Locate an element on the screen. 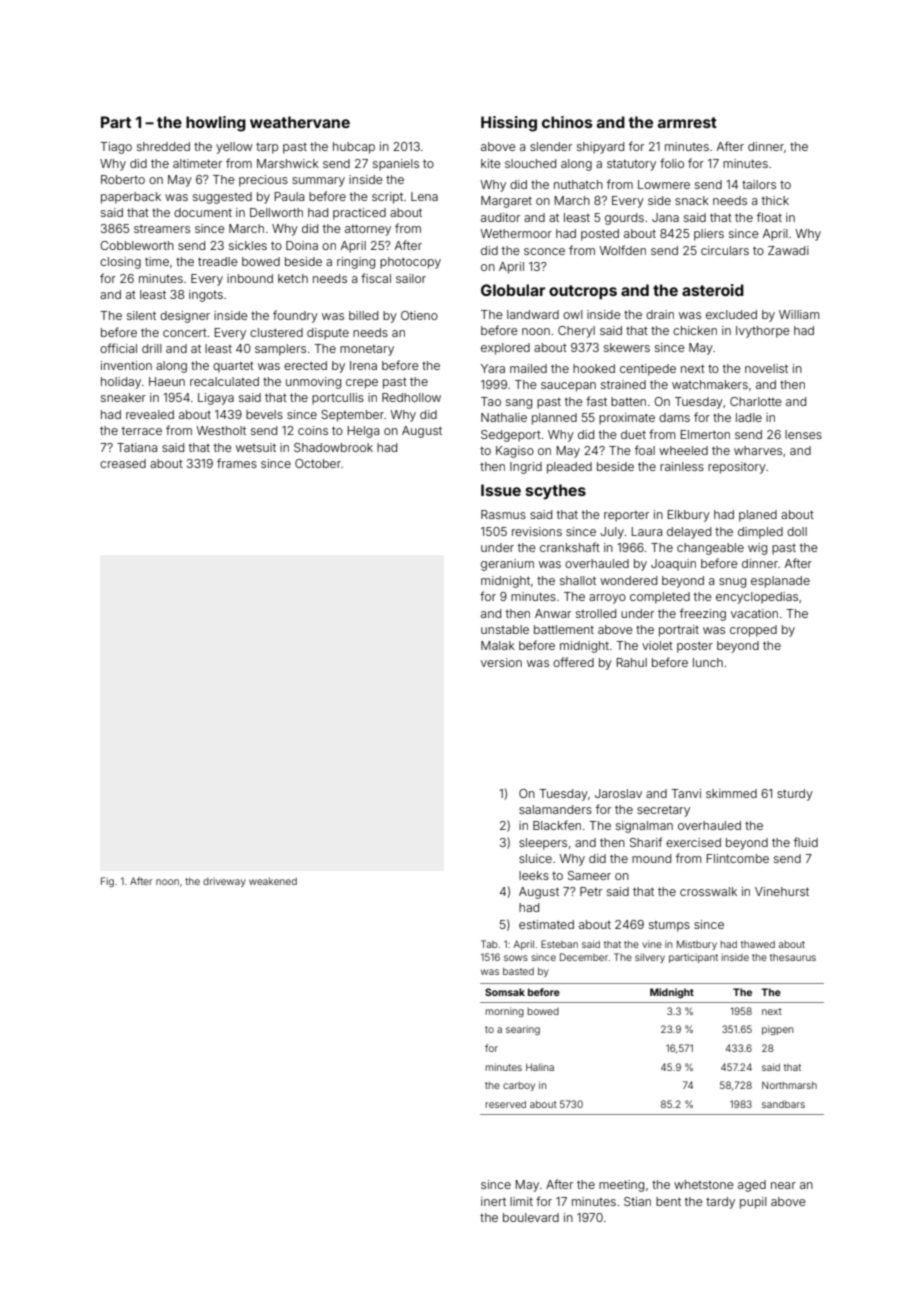 The image size is (924, 1308). Hissing is located at coordinates (509, 124).
